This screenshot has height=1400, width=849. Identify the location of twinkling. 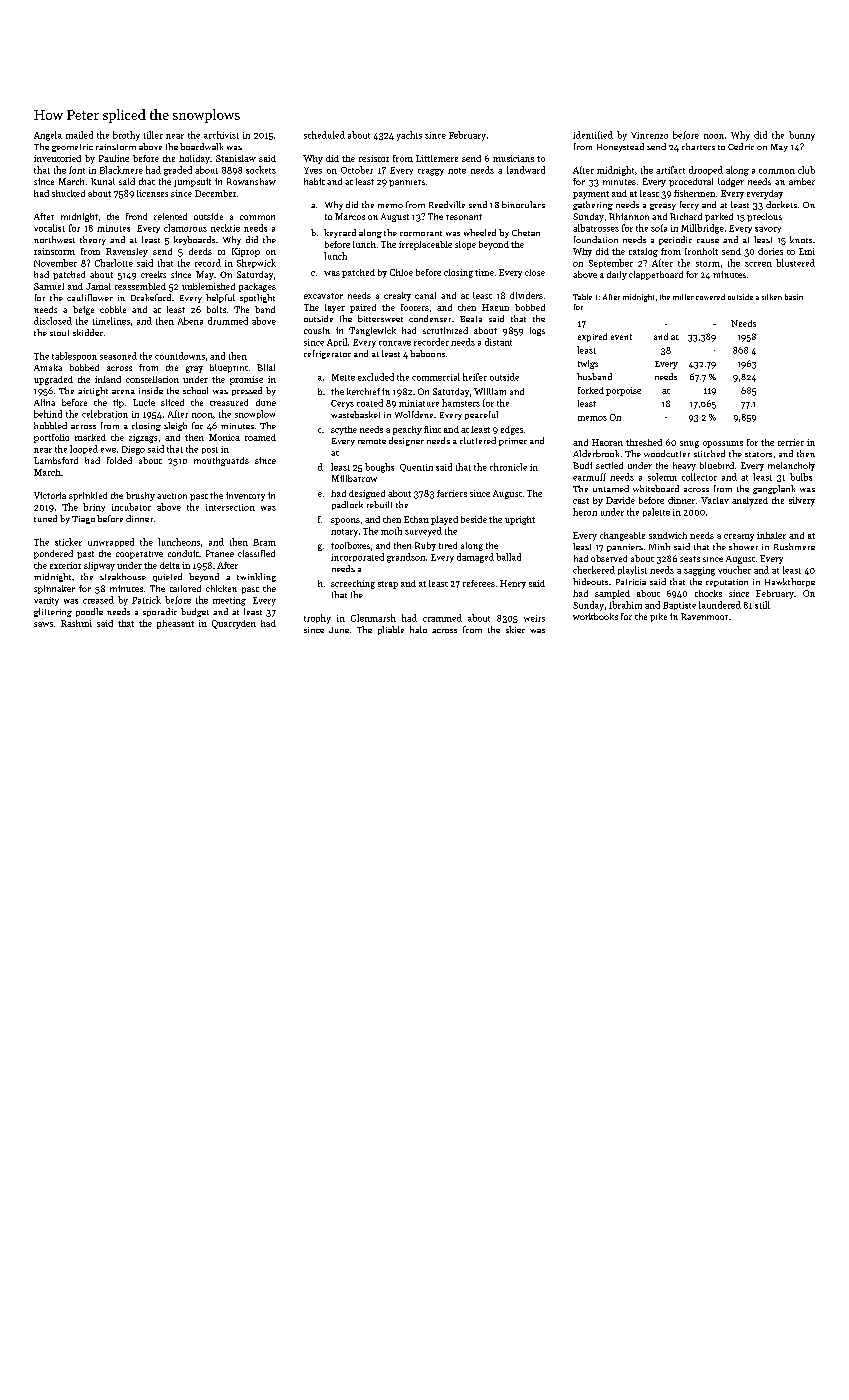
(256, 577).
